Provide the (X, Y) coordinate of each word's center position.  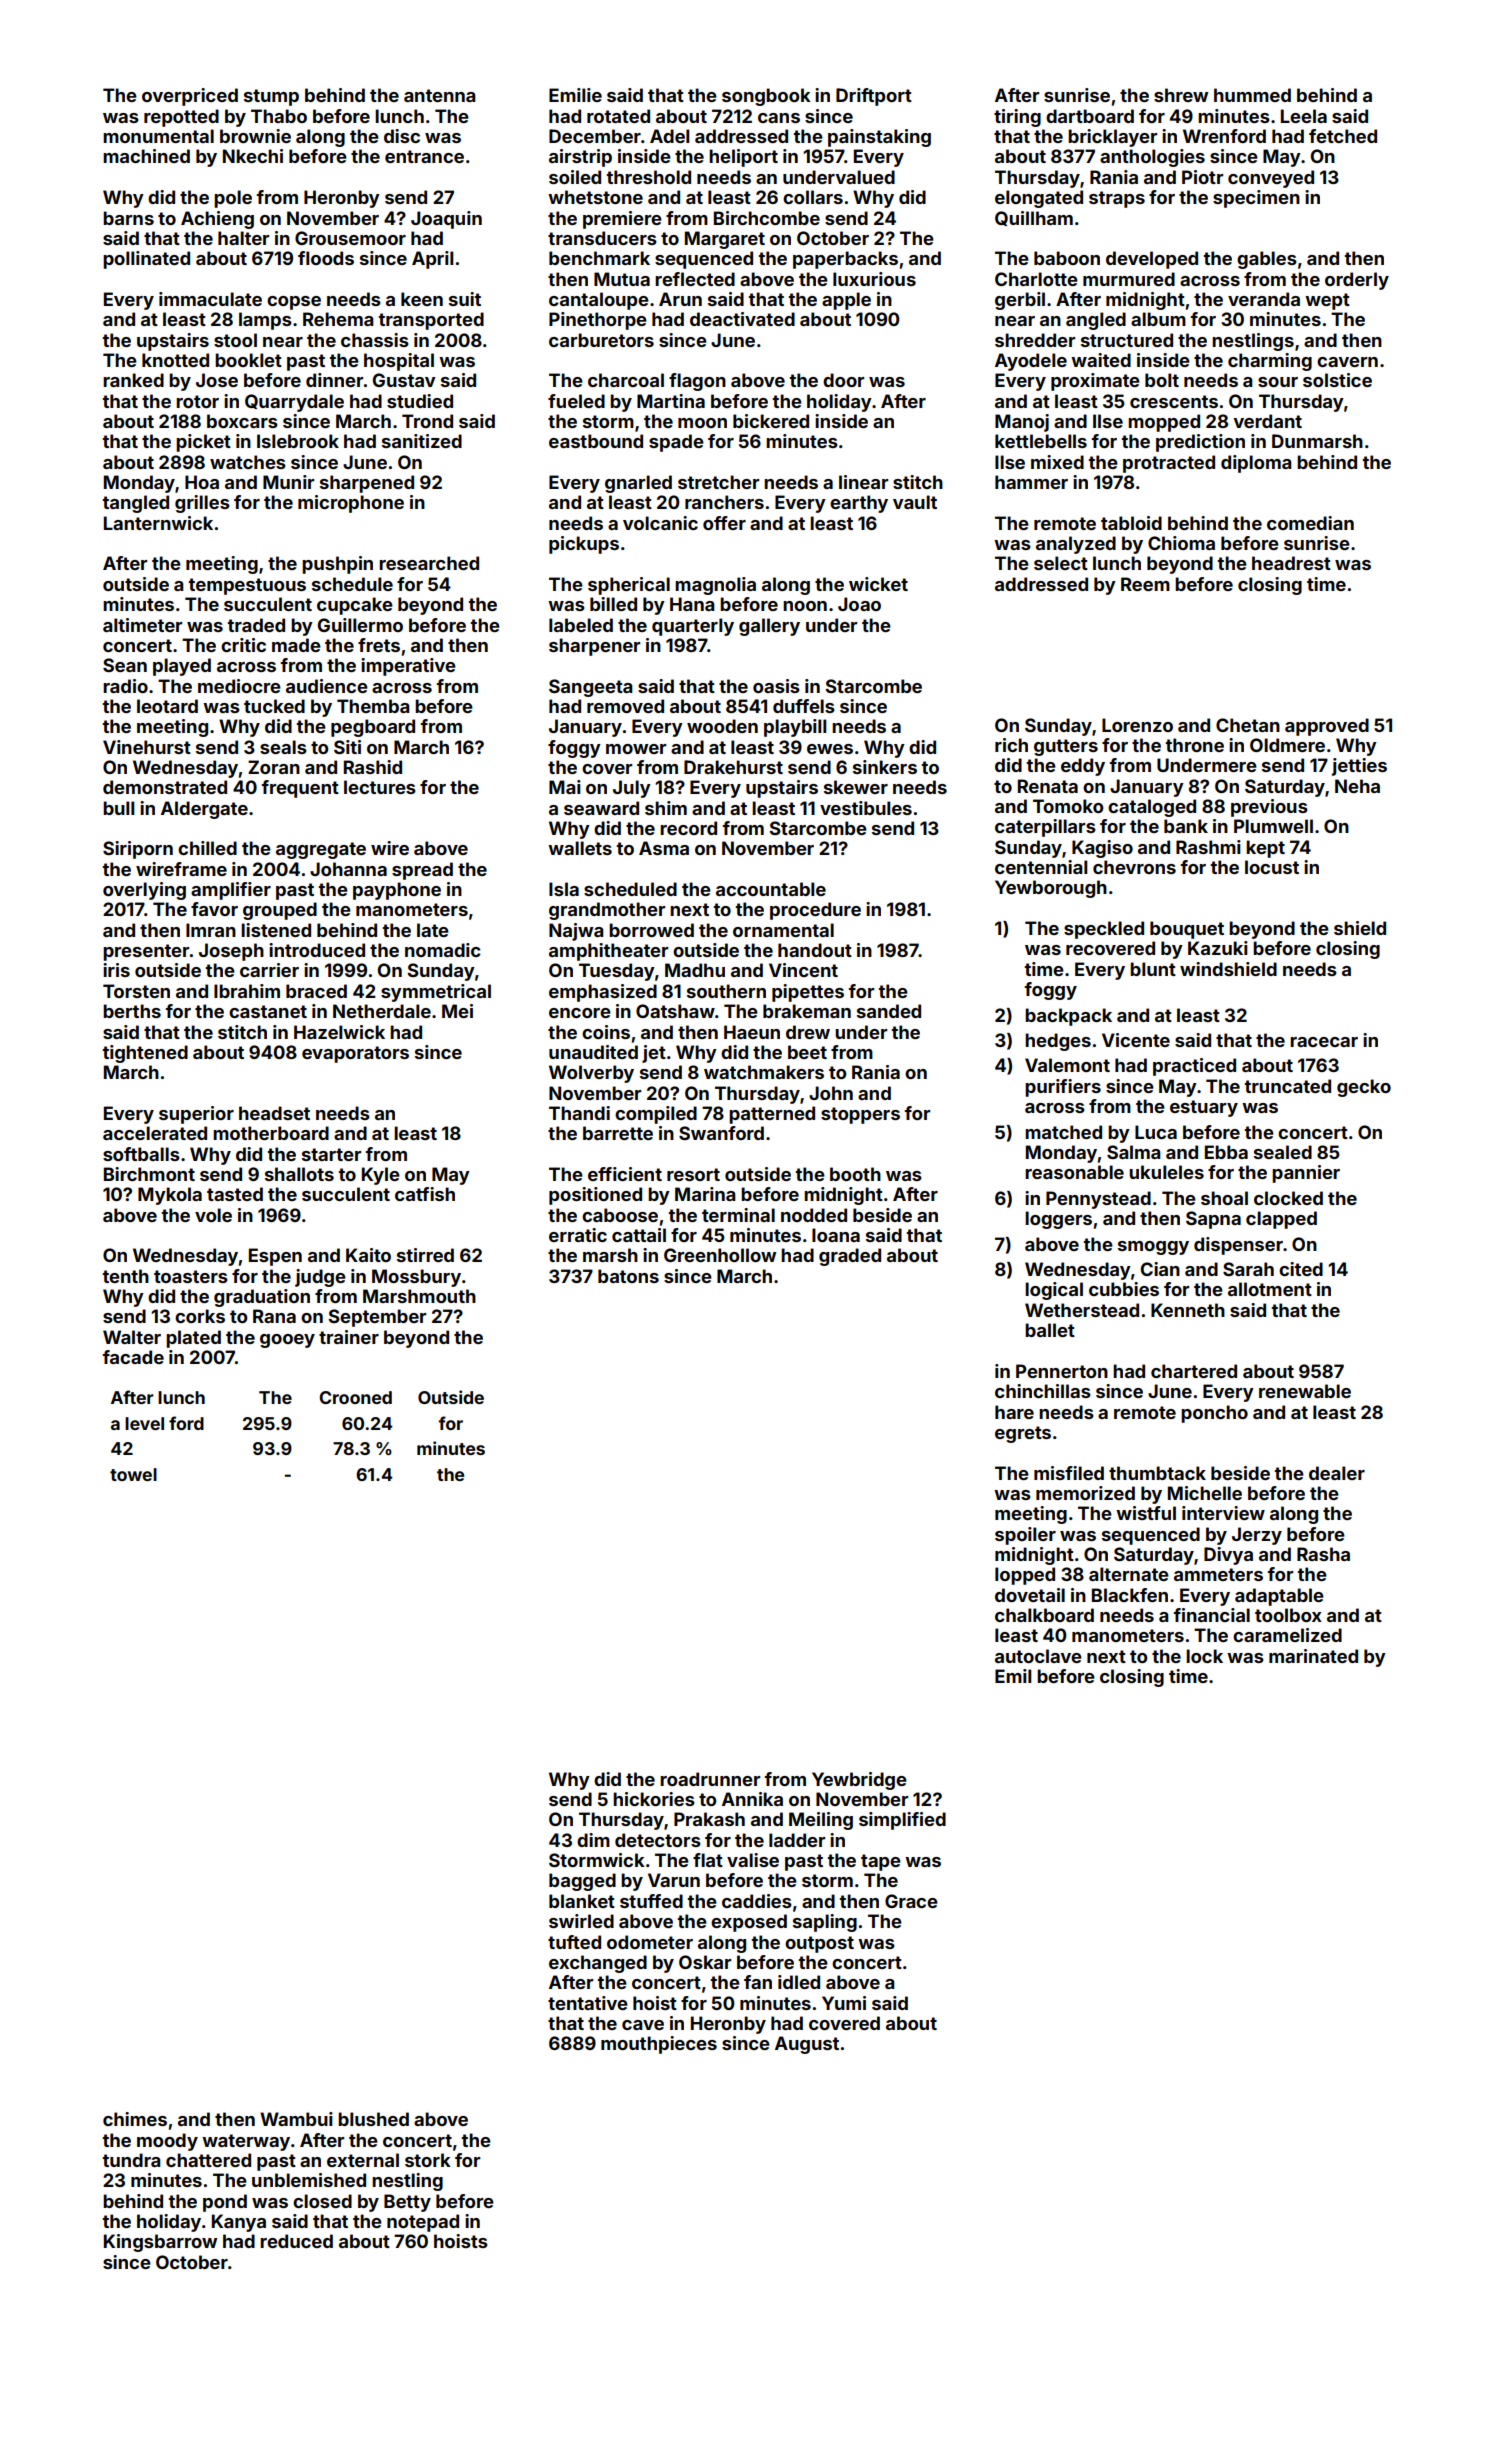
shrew (1181, 95)
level (144, 1423)
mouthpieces (659, 2045)
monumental (158, 136)
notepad (423, 2223)
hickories (654, 1799)
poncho (1214, 1414)
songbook (766, 97)
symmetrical (436, 993)
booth (855, 1174)
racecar (1324, 1042)
